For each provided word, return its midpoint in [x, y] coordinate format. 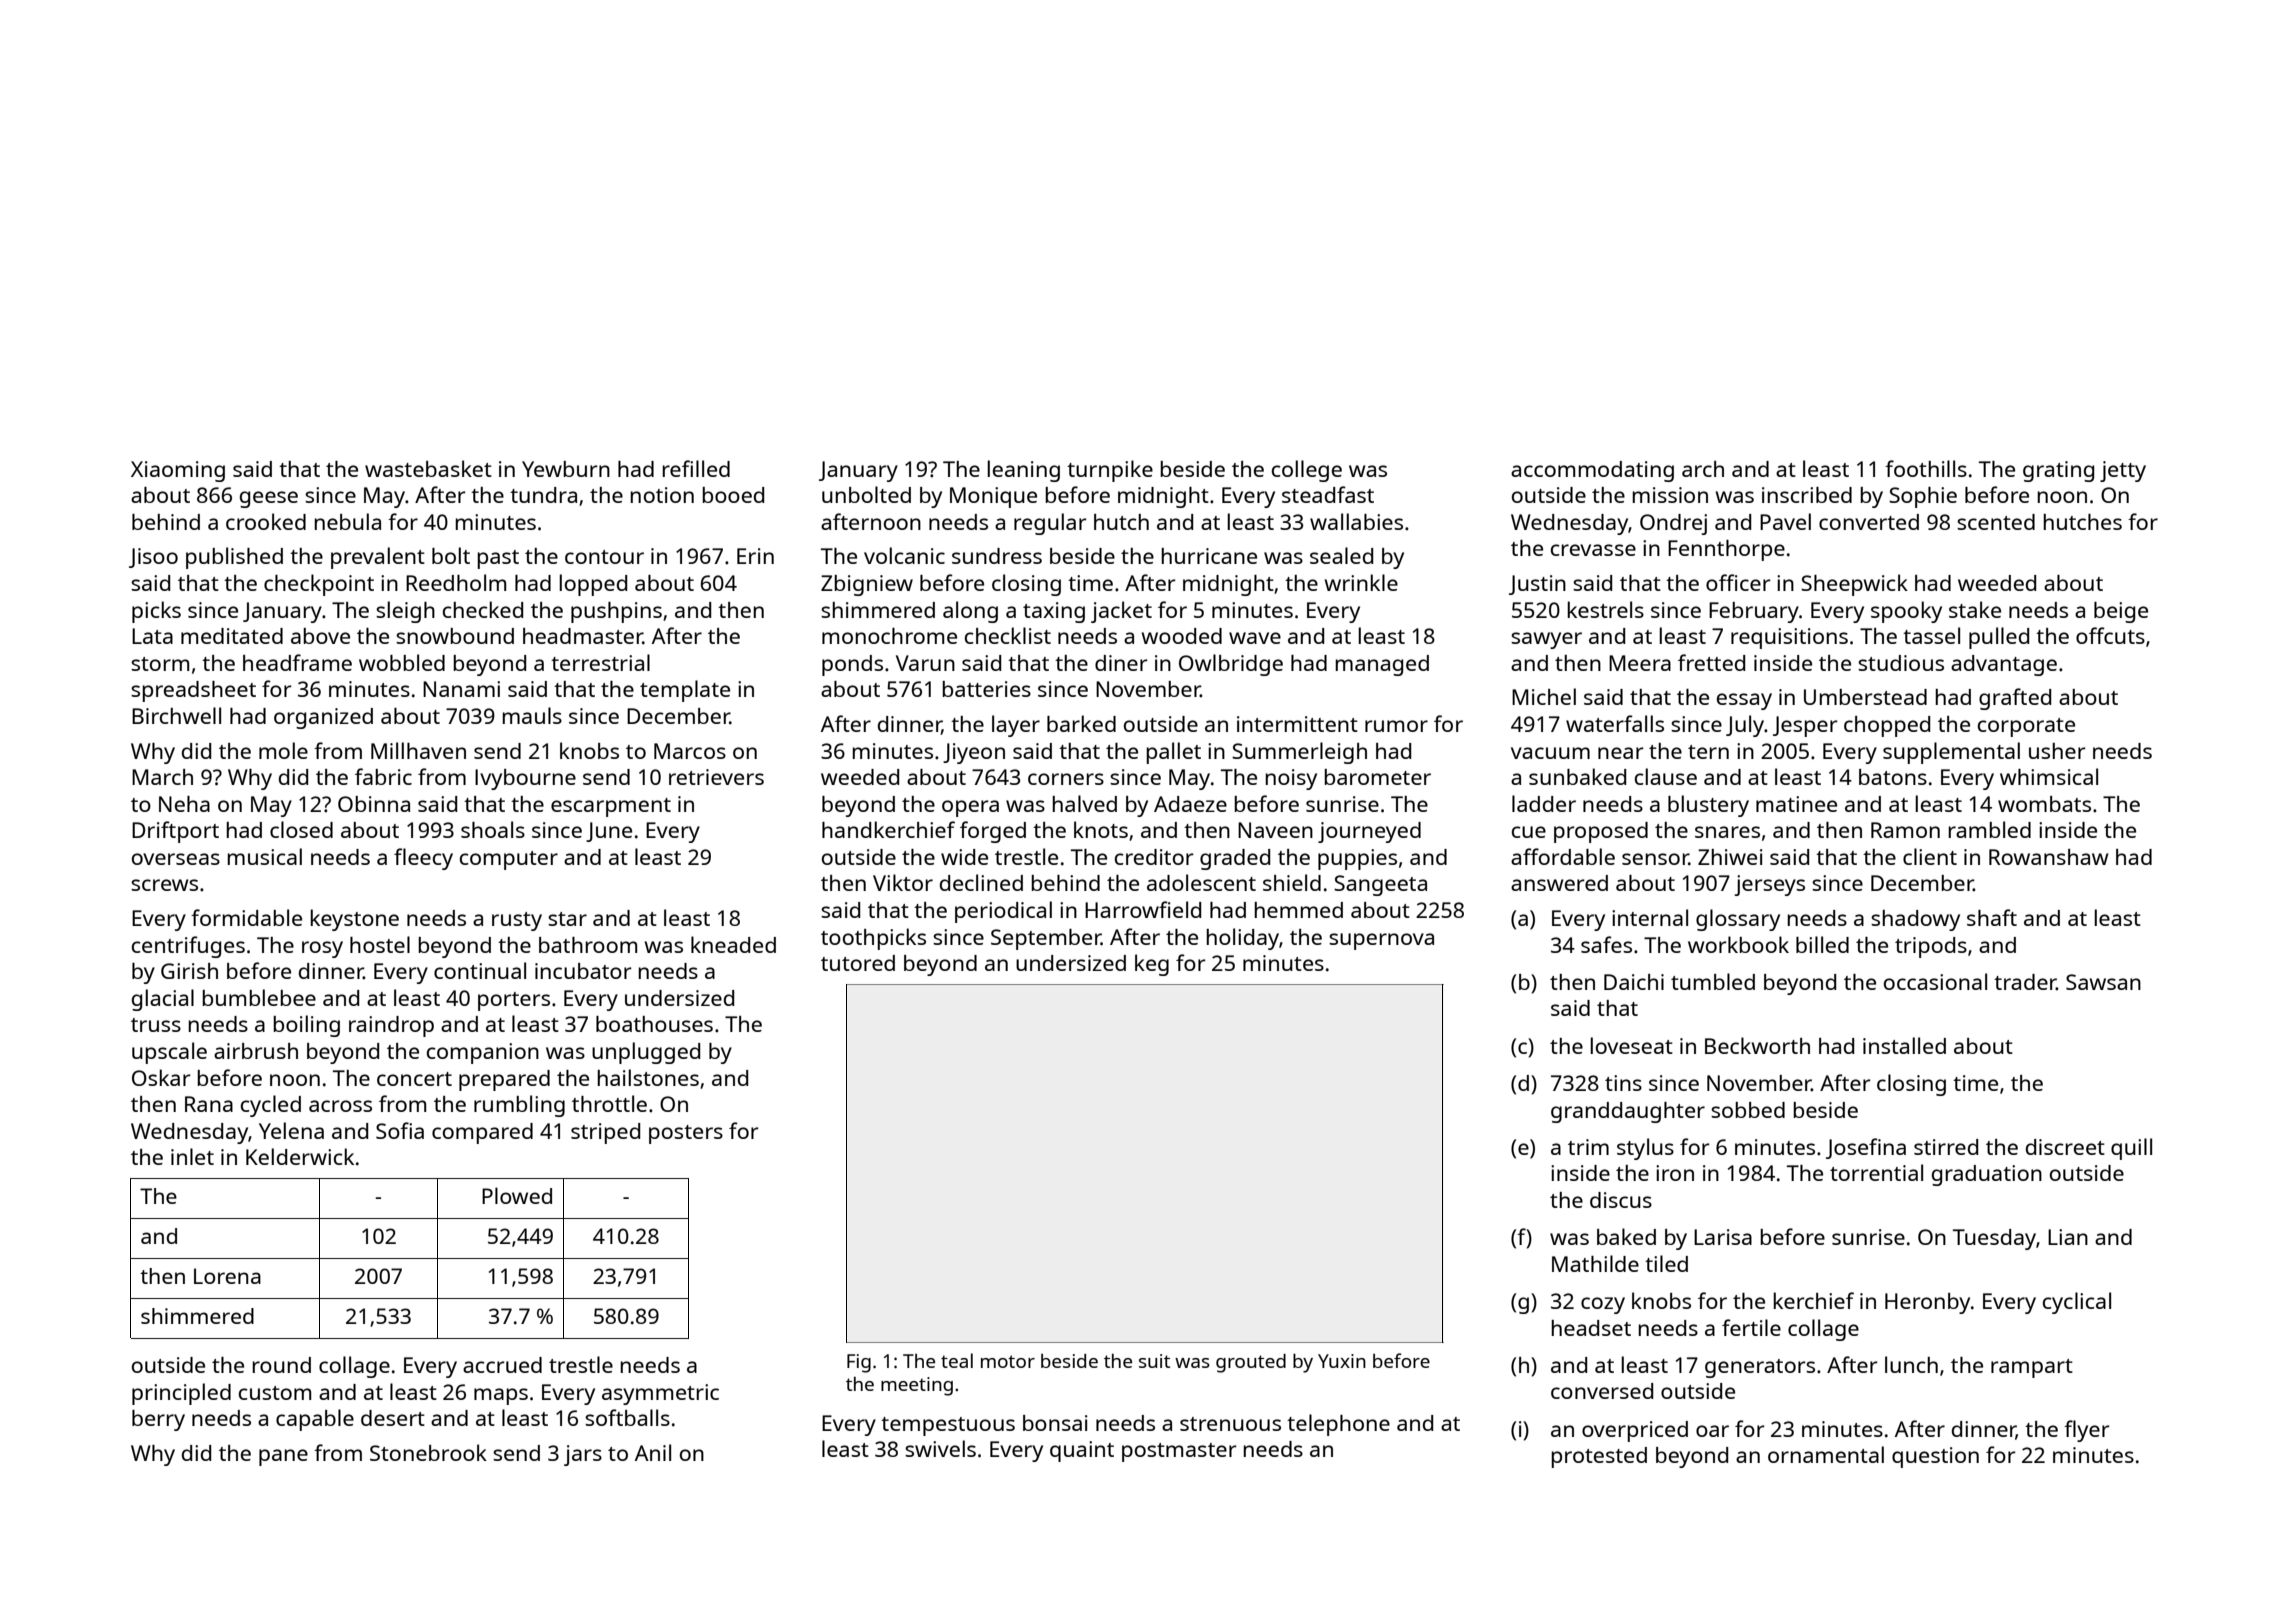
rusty [517, 921]
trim [1588, 1147]
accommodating [1592, 471]
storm [160, 664]
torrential [1876, 1172]
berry [158, 1420]
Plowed [517, 1195]
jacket [1121, 612]
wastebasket [428, 468]
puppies [1357, 859]
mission [1670, 495]
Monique [993, 497]
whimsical [2049, 776]
